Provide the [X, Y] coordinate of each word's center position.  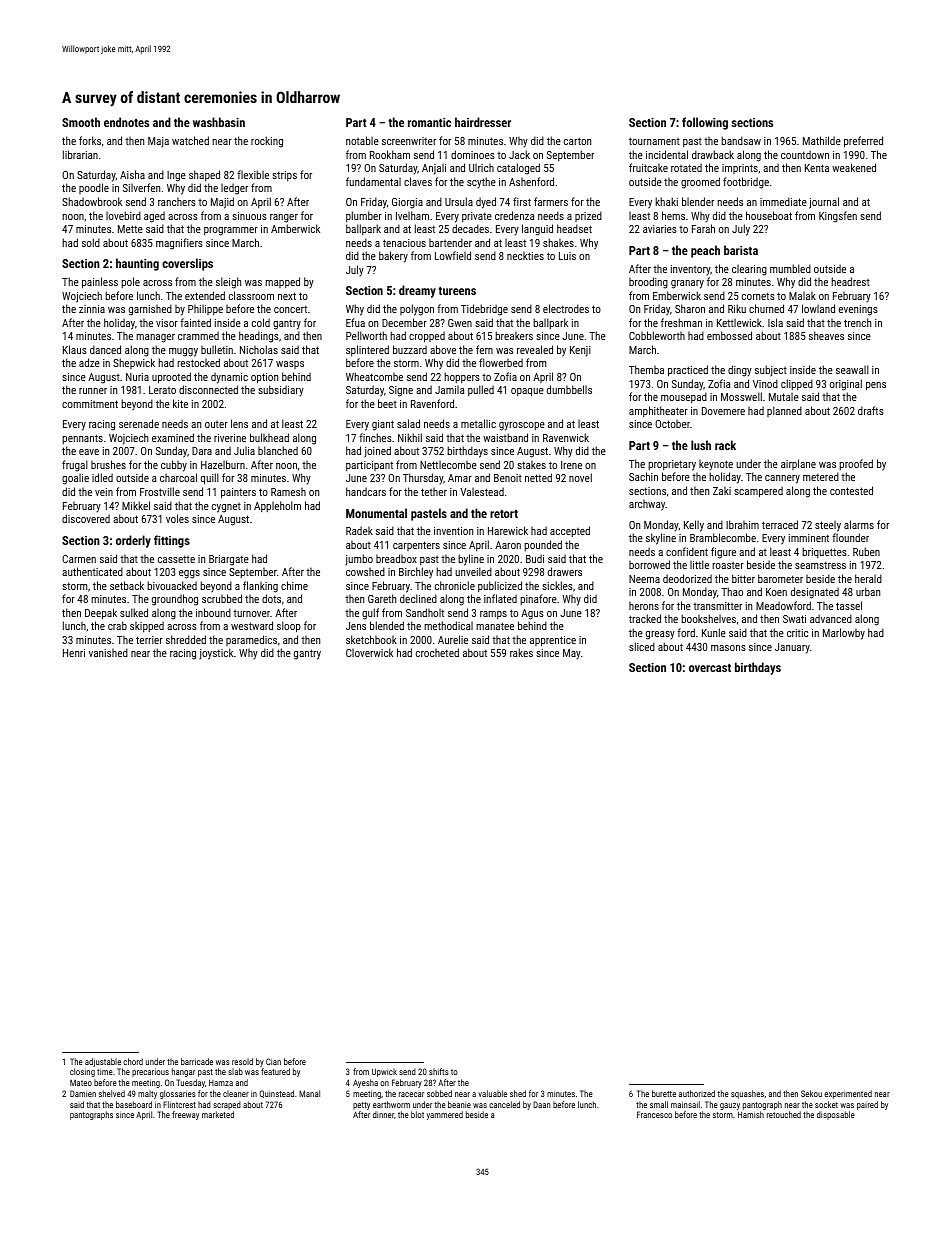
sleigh [228, 283]
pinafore [538, 599]
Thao [732, 591]
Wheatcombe [374, 376]
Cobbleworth [657, 335]
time [105, 1072]
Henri [74, 653]
